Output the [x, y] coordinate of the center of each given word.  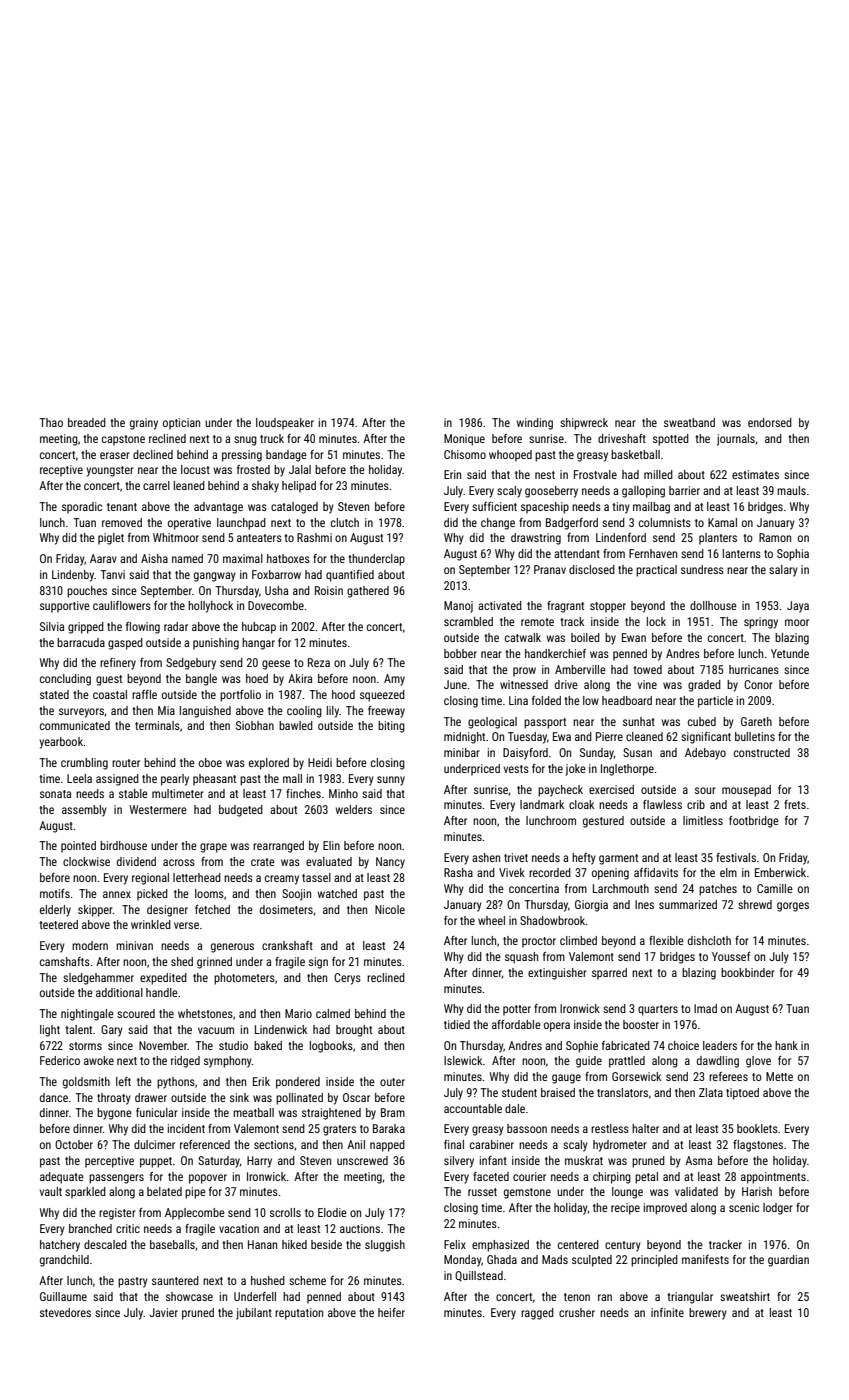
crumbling [84, 764]
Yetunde [790, 653]
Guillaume [63, 1296]
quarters [658, 1010]
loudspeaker [285, 424]
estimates [755, 474]
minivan [134, 945]
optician [181, 424]
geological [492, 723]
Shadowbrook [552, 920]
